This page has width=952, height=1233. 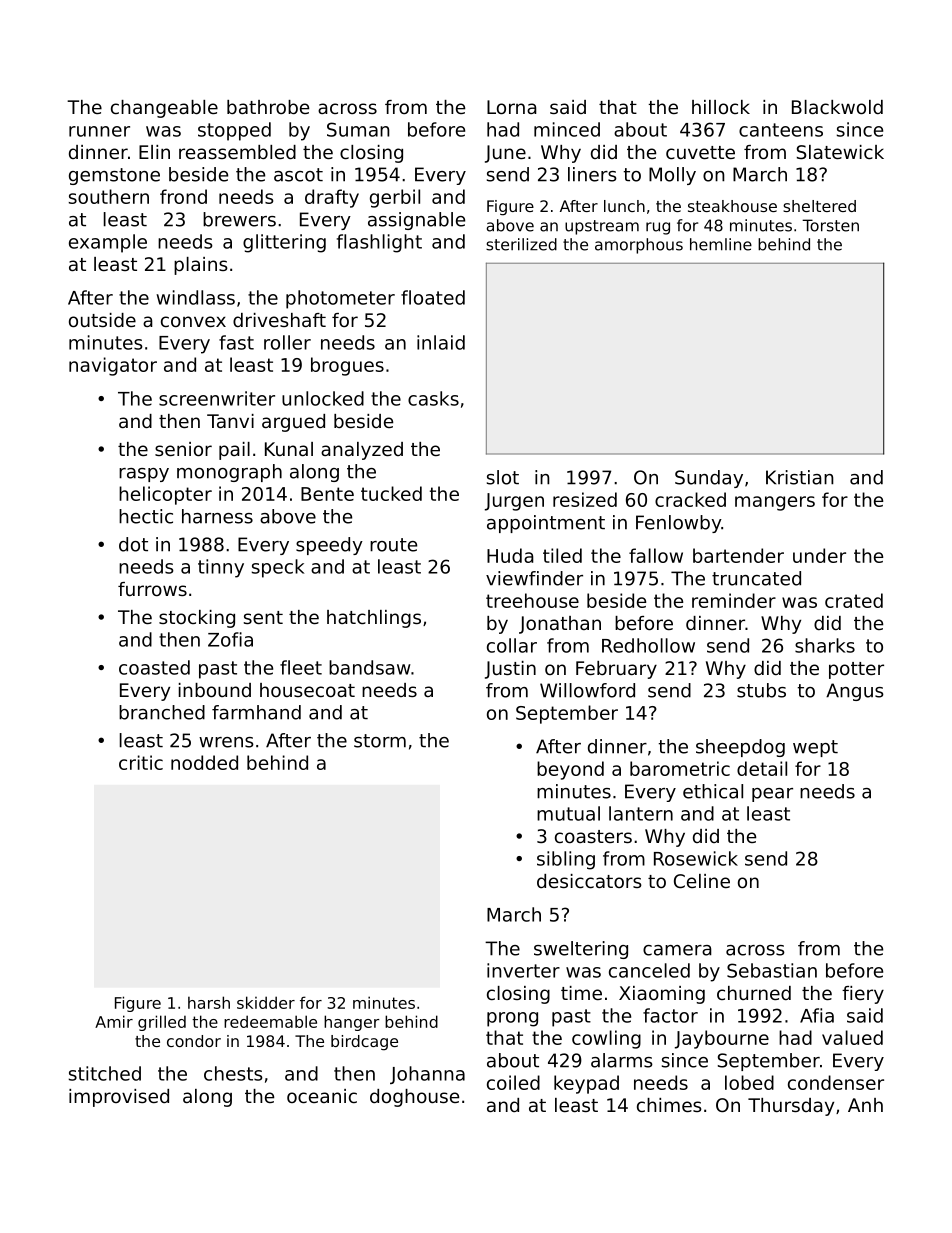 What do you see at coordinates (721, 107) in the page?
I see `hillock` at bounding box center [721, 107].
